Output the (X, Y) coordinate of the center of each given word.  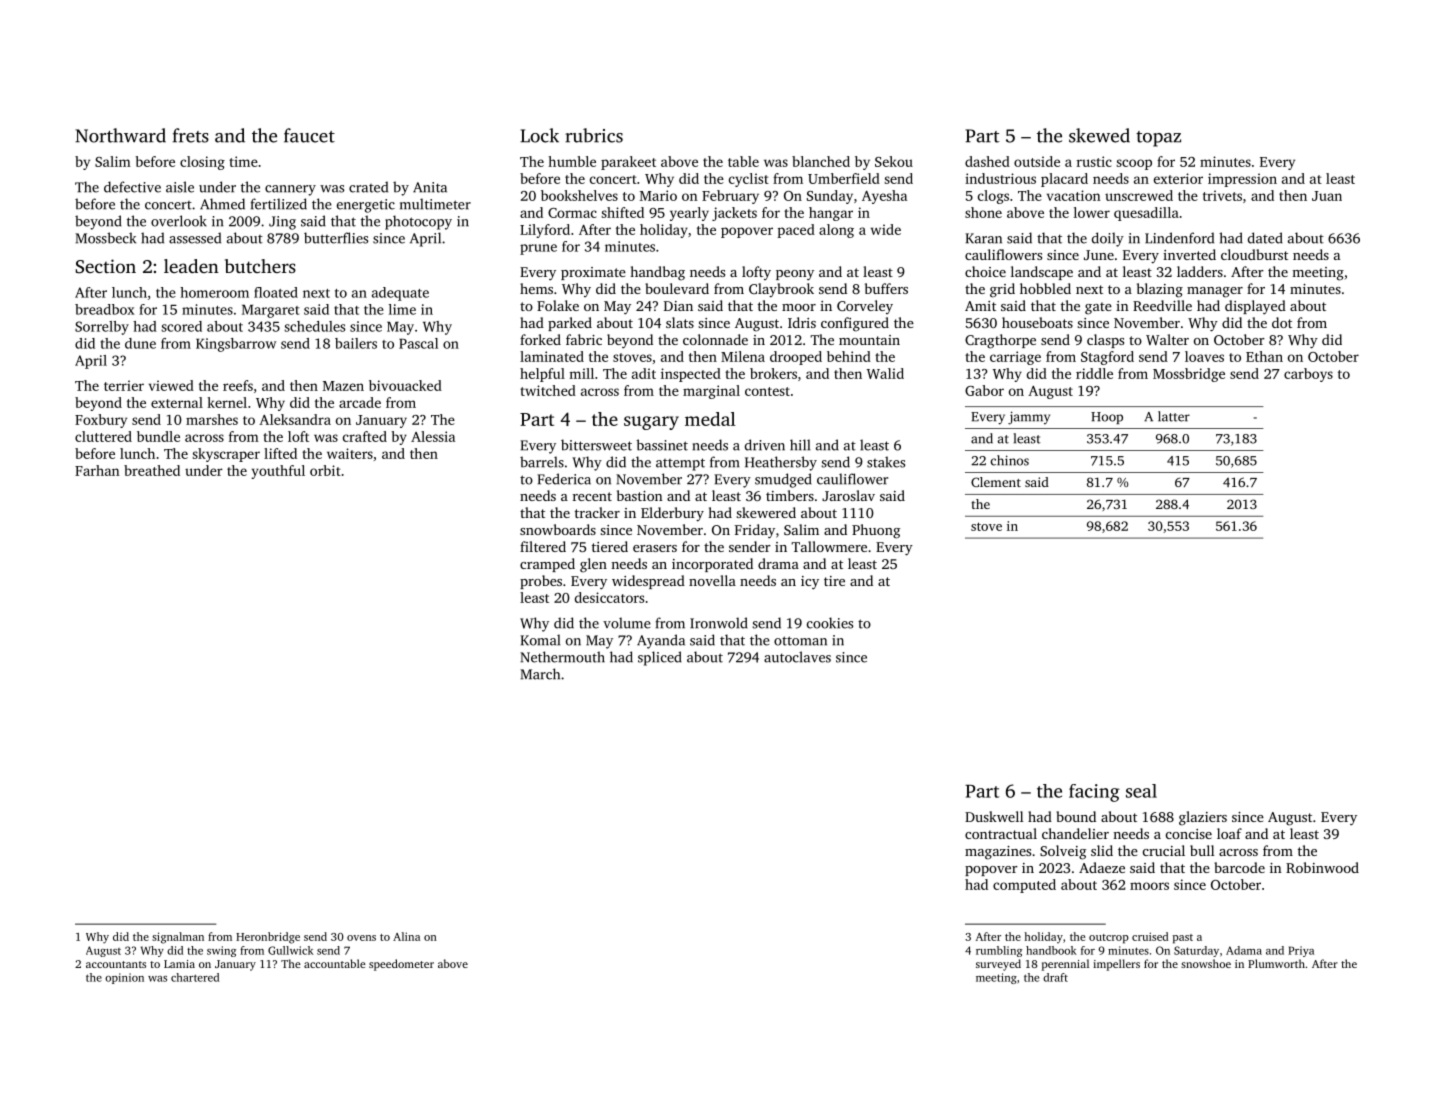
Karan (983, 238)
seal (1141, 791)
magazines (998, 853)
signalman (178, 938)
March (540, 674)
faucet (309, 135)
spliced (660, 658)
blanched (821, 161)
